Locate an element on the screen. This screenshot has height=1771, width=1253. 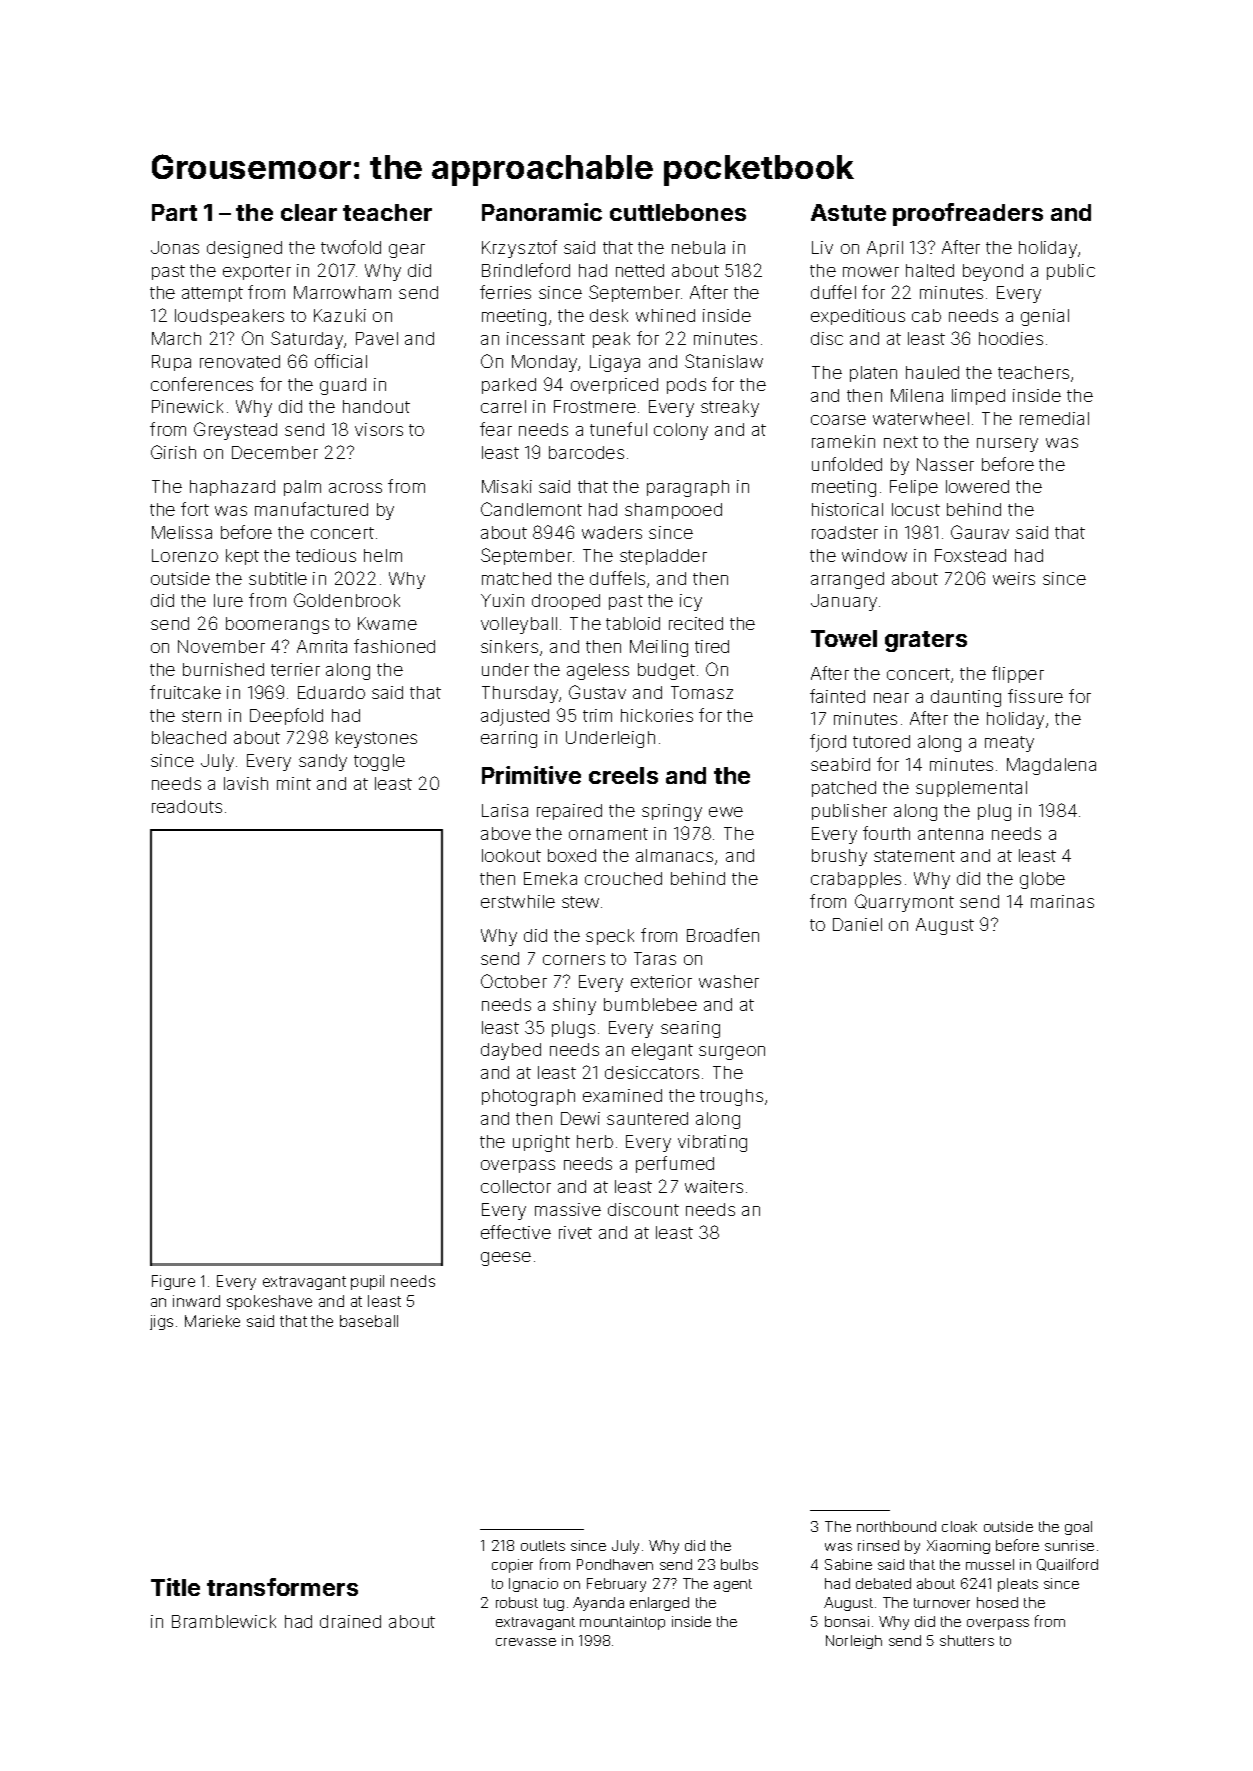
Norleigh is located at coordinates (854, 1642).
